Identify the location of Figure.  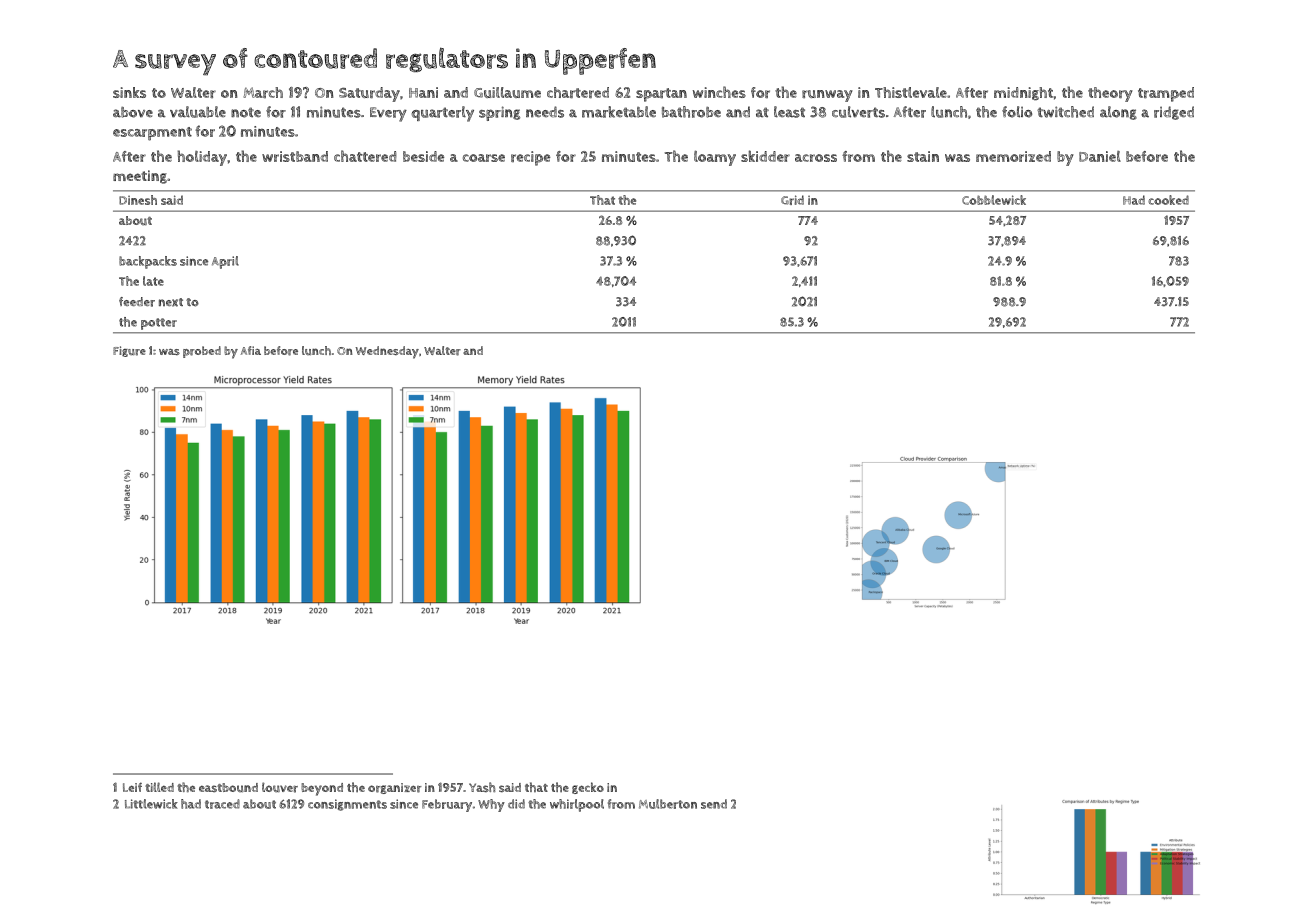
(129, 351).
